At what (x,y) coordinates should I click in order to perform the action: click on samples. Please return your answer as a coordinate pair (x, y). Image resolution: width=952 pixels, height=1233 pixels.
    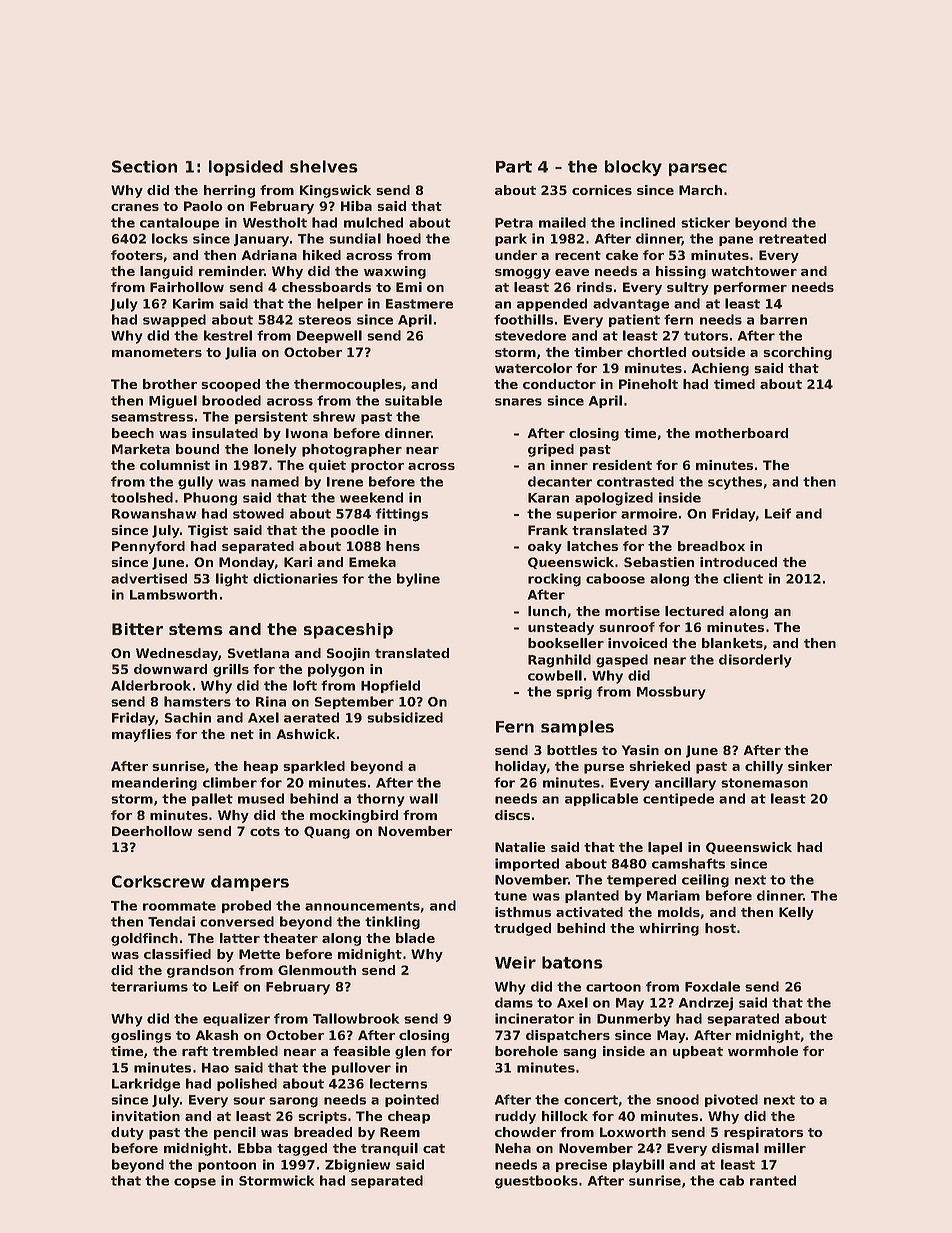
    Looking at the image, I should click on (577, 728).
